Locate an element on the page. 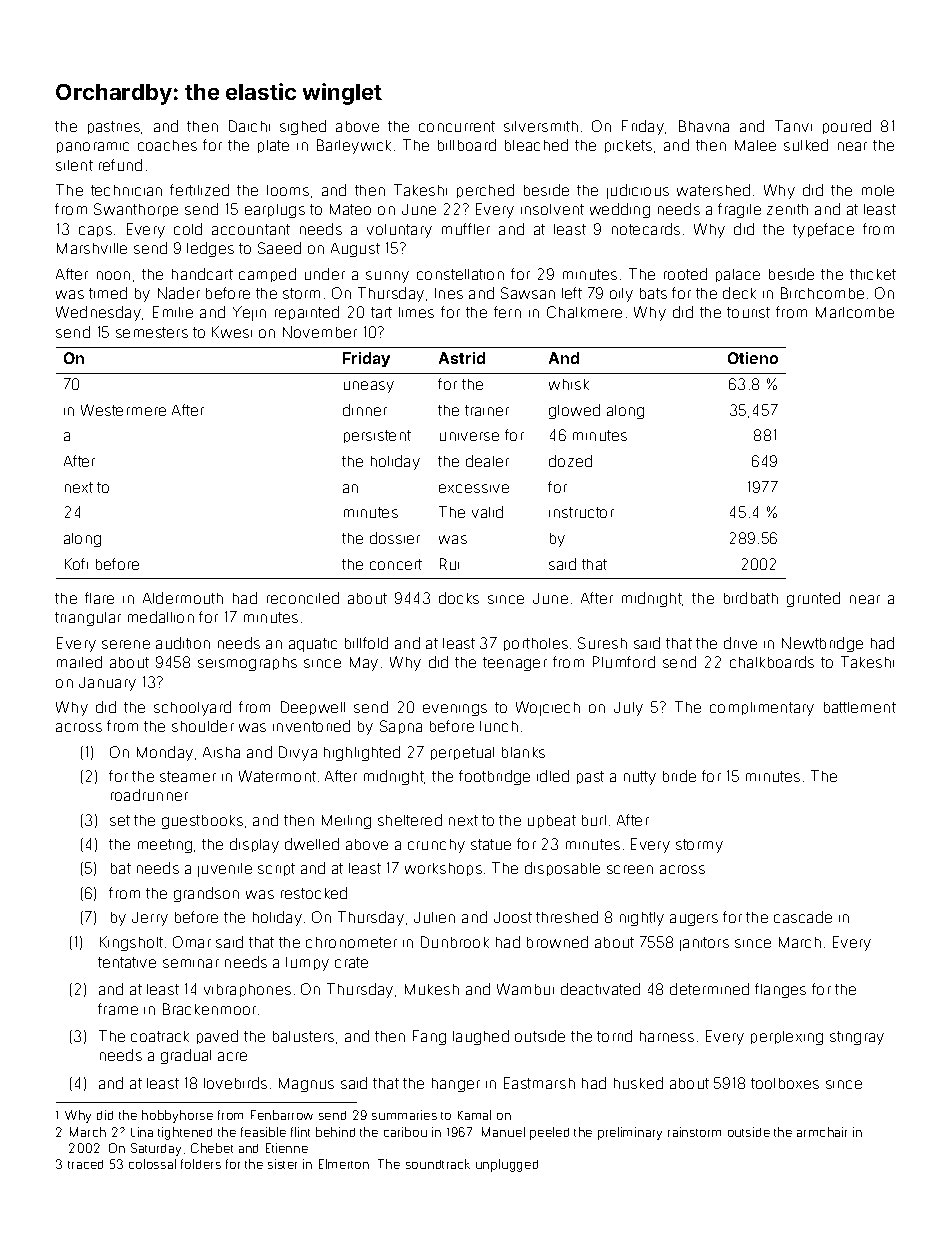 The image size is (952, 1233). battlement is located at coordinates (860, 707).
